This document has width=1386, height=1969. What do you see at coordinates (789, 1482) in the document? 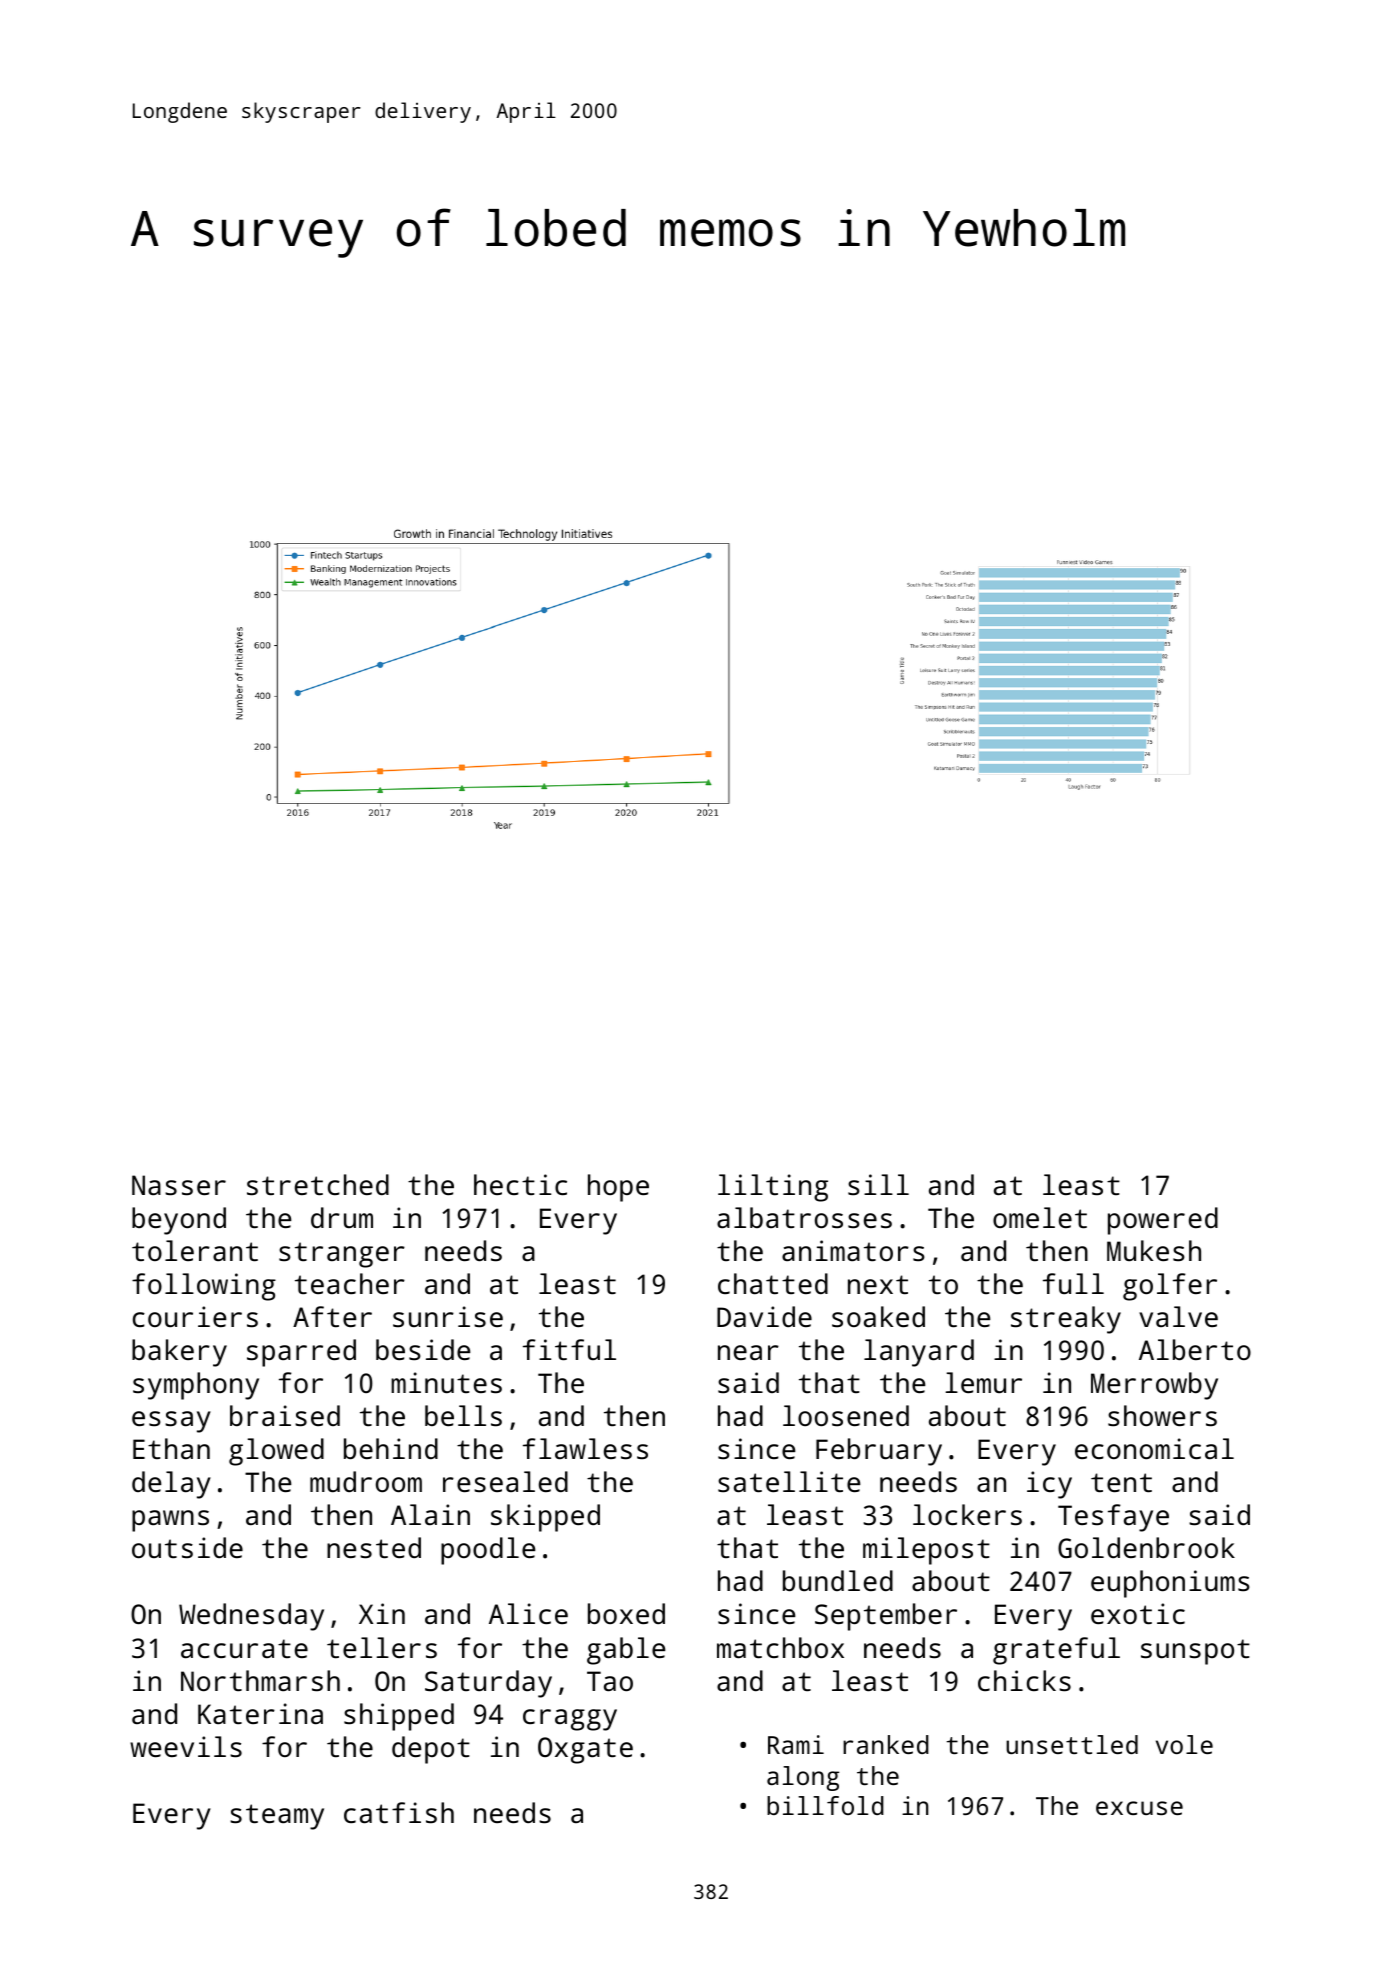
I see `satellite` at bounding box center [789, 1482].
